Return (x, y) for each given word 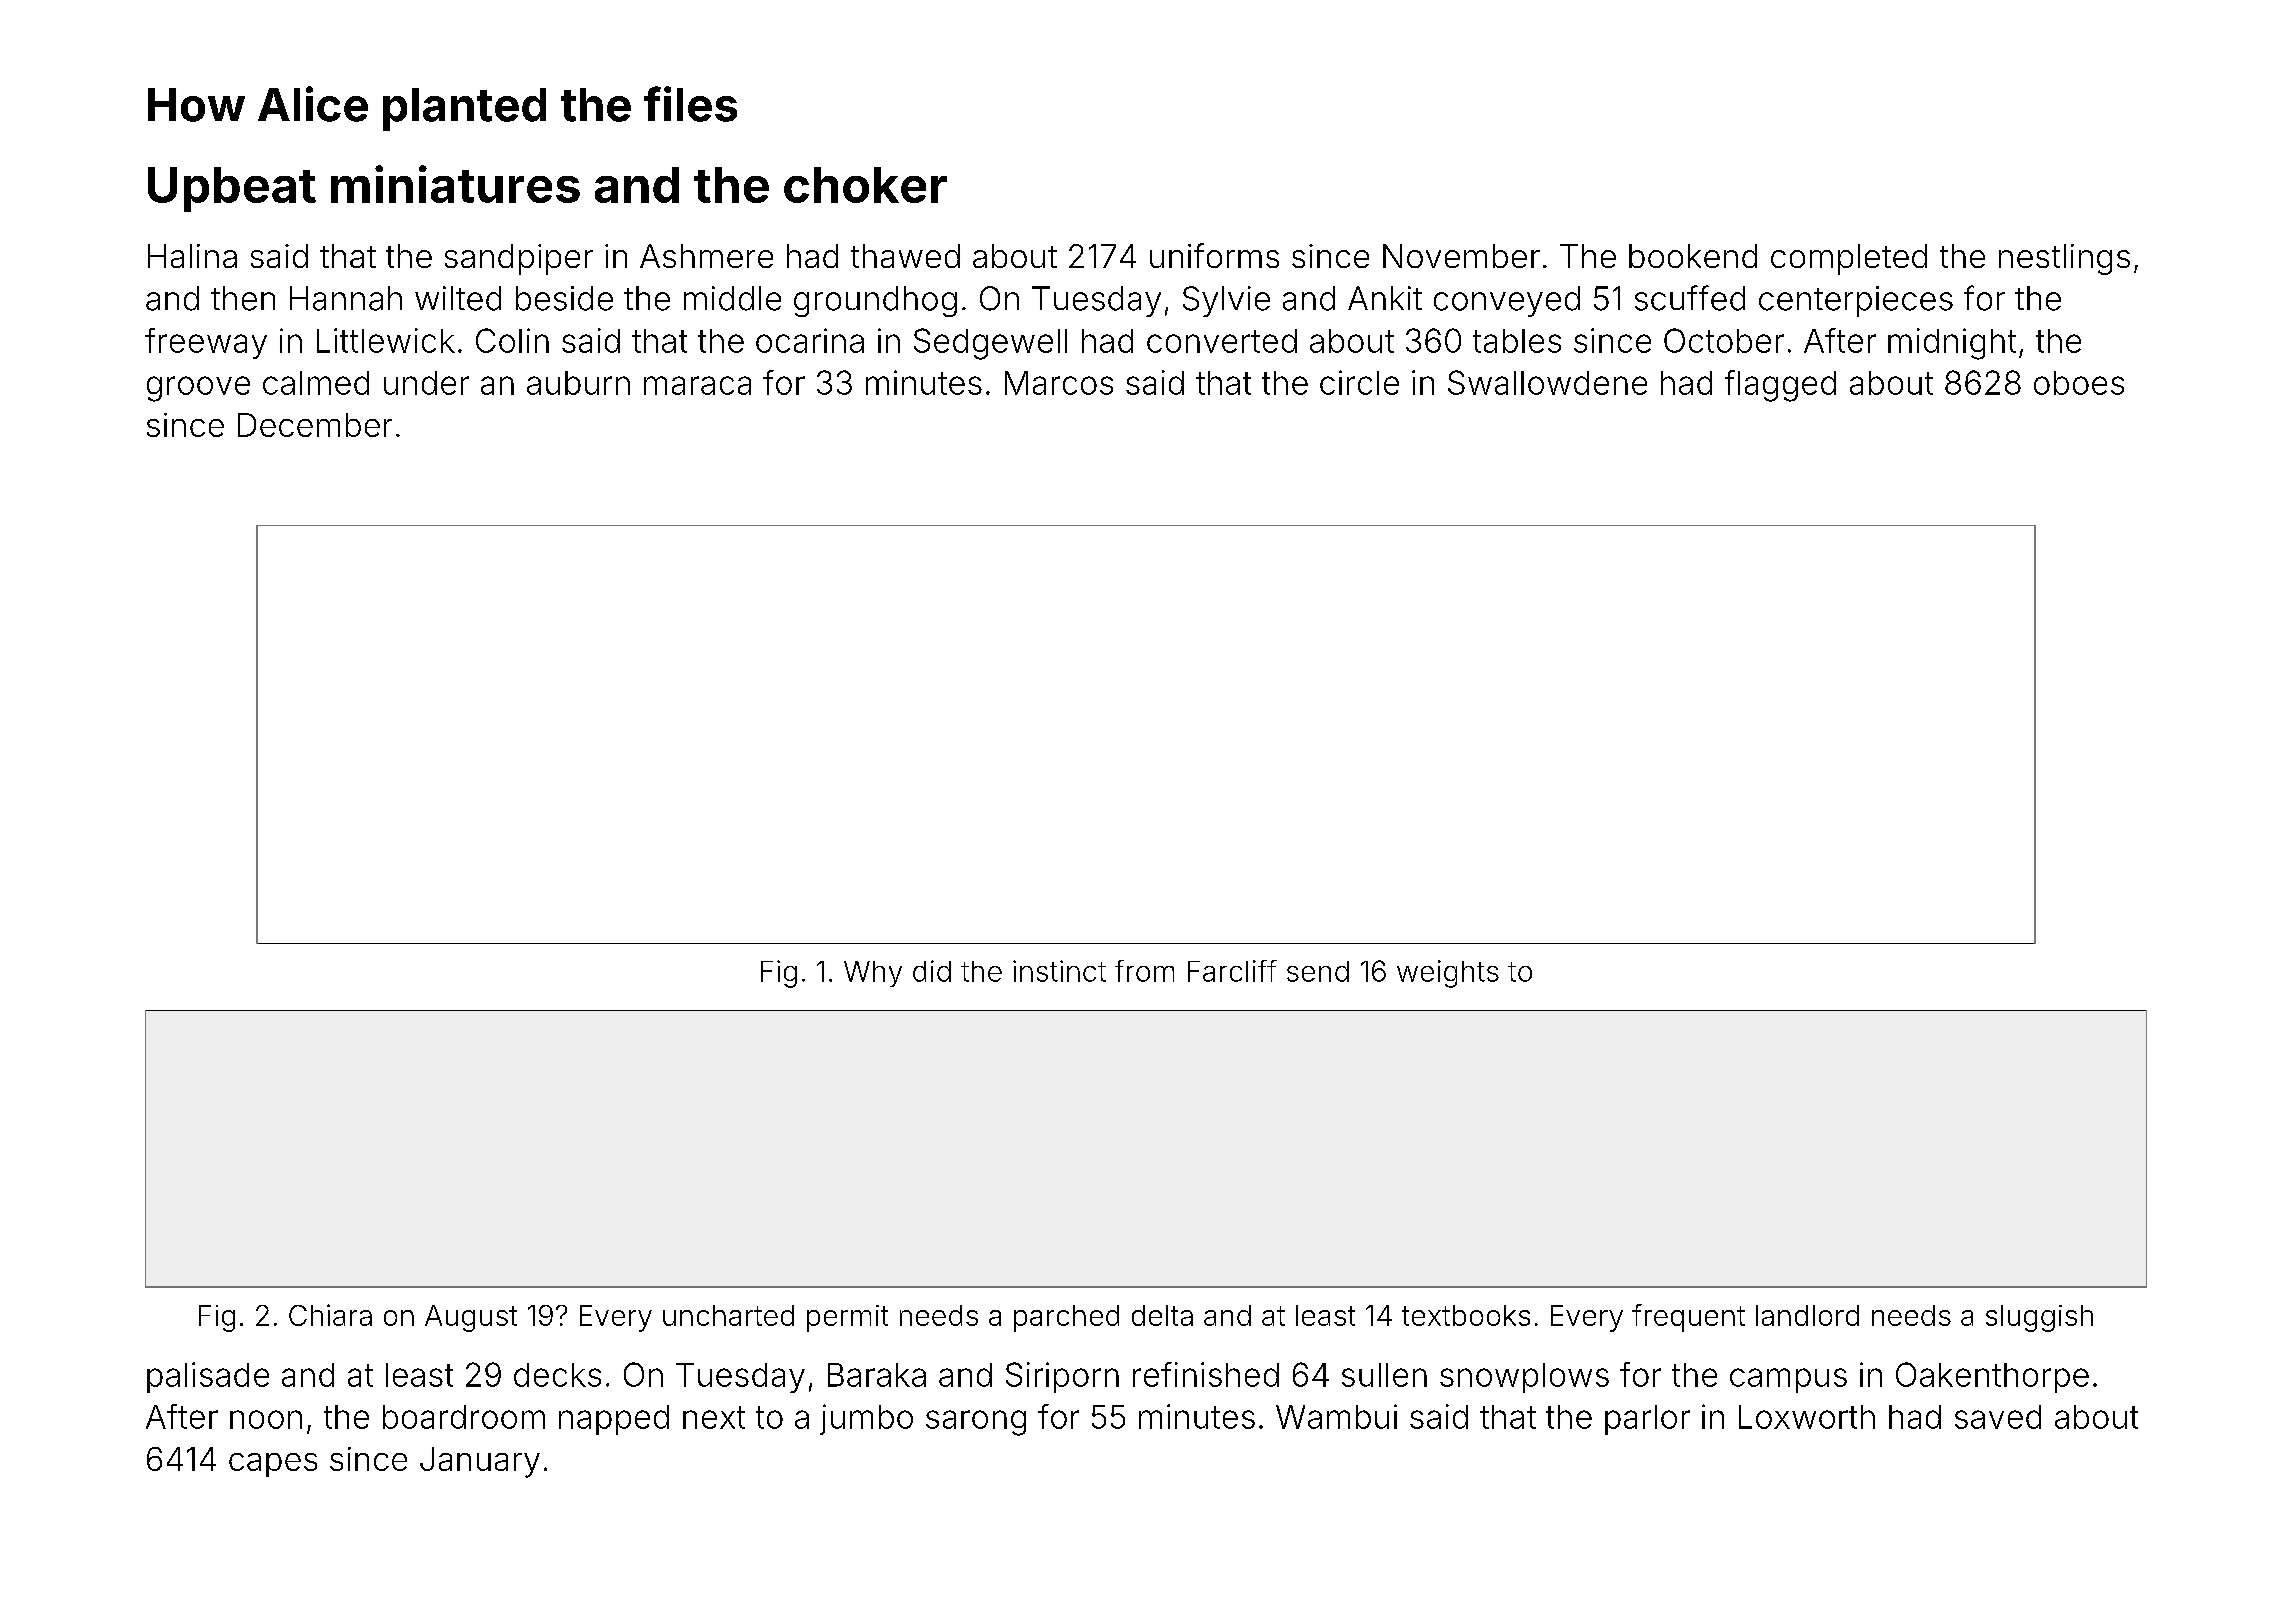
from (1144, 971)
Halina (192, 256)
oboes (2079, 383)
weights (1448, 974)
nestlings (2064, 259)
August (471, 1318)
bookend (1693, 256)
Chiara (330, 1315)
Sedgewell (990, 344)
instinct (1059, 971)
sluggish (2039, 1318)
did (932, 971)
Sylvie (1226, 301)
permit (847, 1318)
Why (873, 974)
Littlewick (386, 340)
